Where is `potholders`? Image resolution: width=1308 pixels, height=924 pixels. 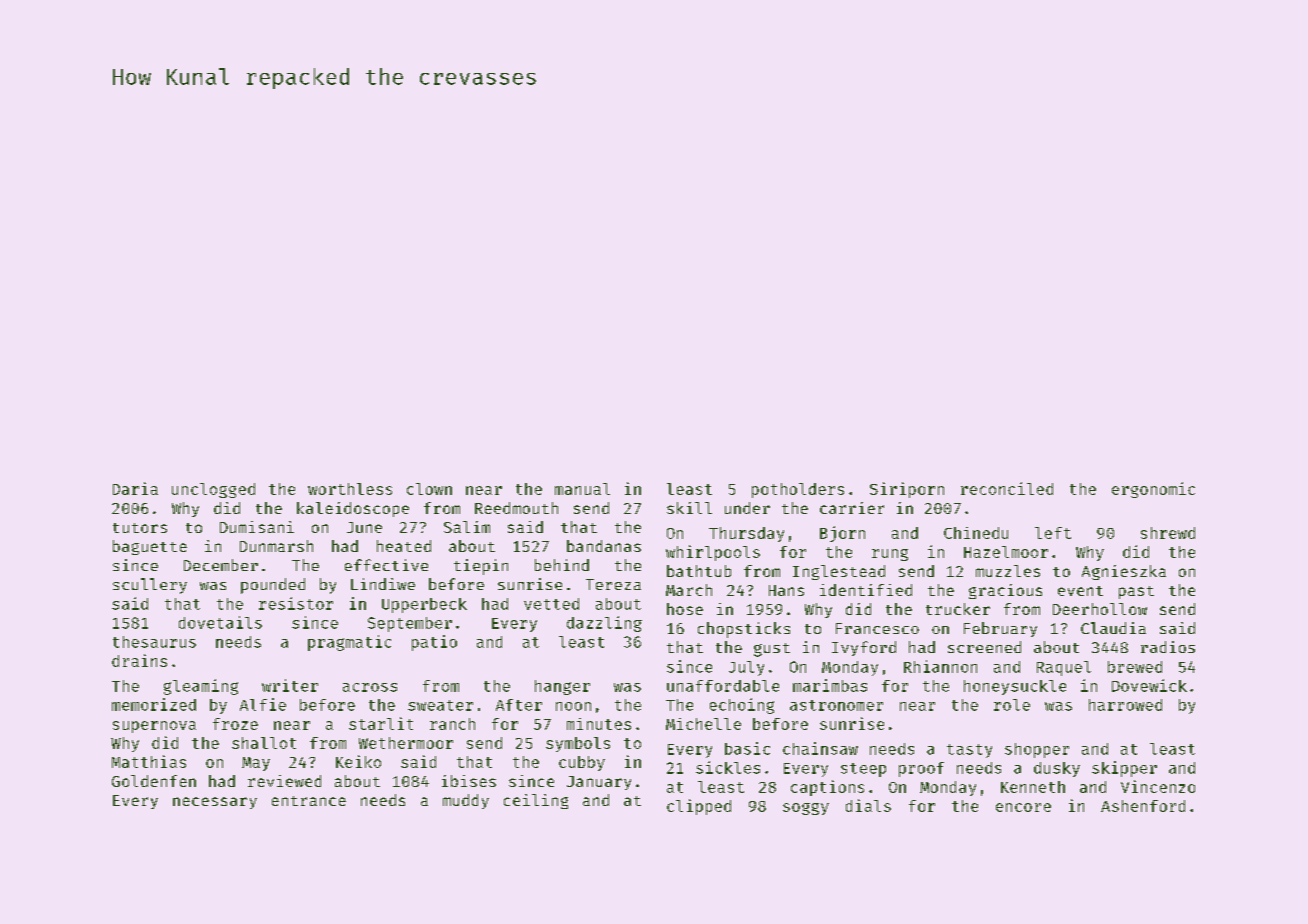 potholders is located at coordinates (798, 490).
